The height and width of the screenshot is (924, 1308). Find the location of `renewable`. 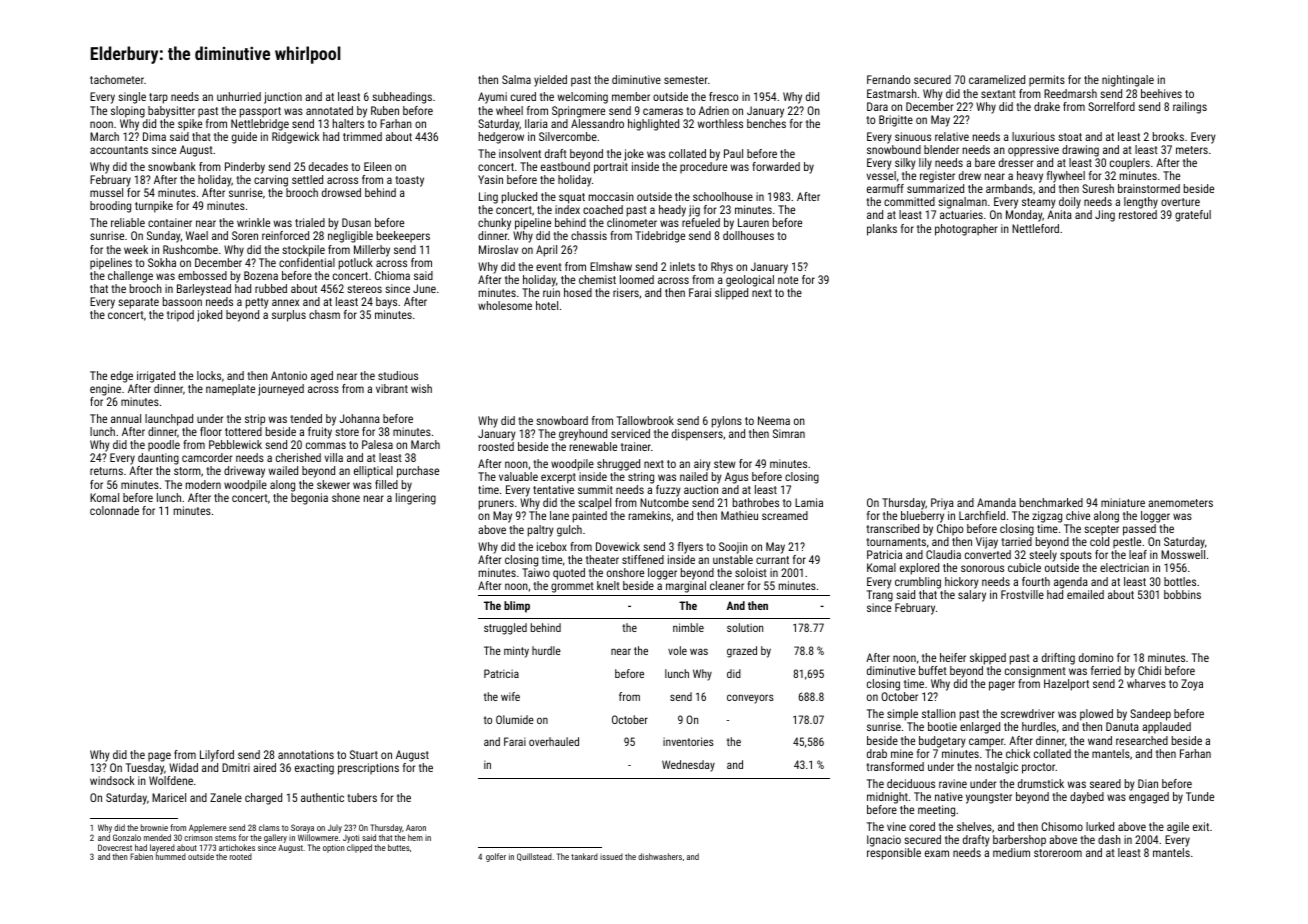

renewable is located at coordinates (593, 446).
